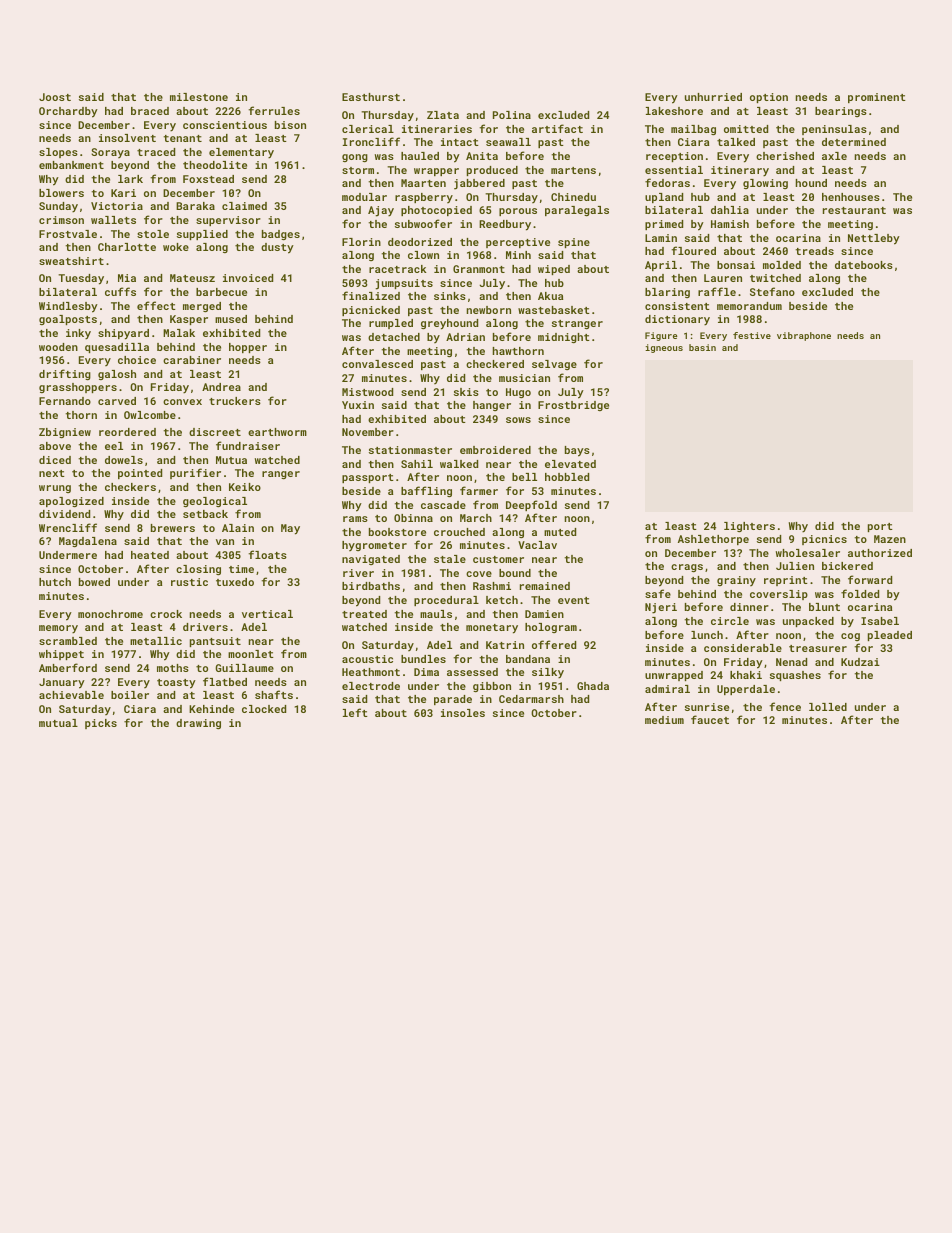 This screenshot has height=1233, width=952. I want to click on stationmaster, so click(410, 450).
